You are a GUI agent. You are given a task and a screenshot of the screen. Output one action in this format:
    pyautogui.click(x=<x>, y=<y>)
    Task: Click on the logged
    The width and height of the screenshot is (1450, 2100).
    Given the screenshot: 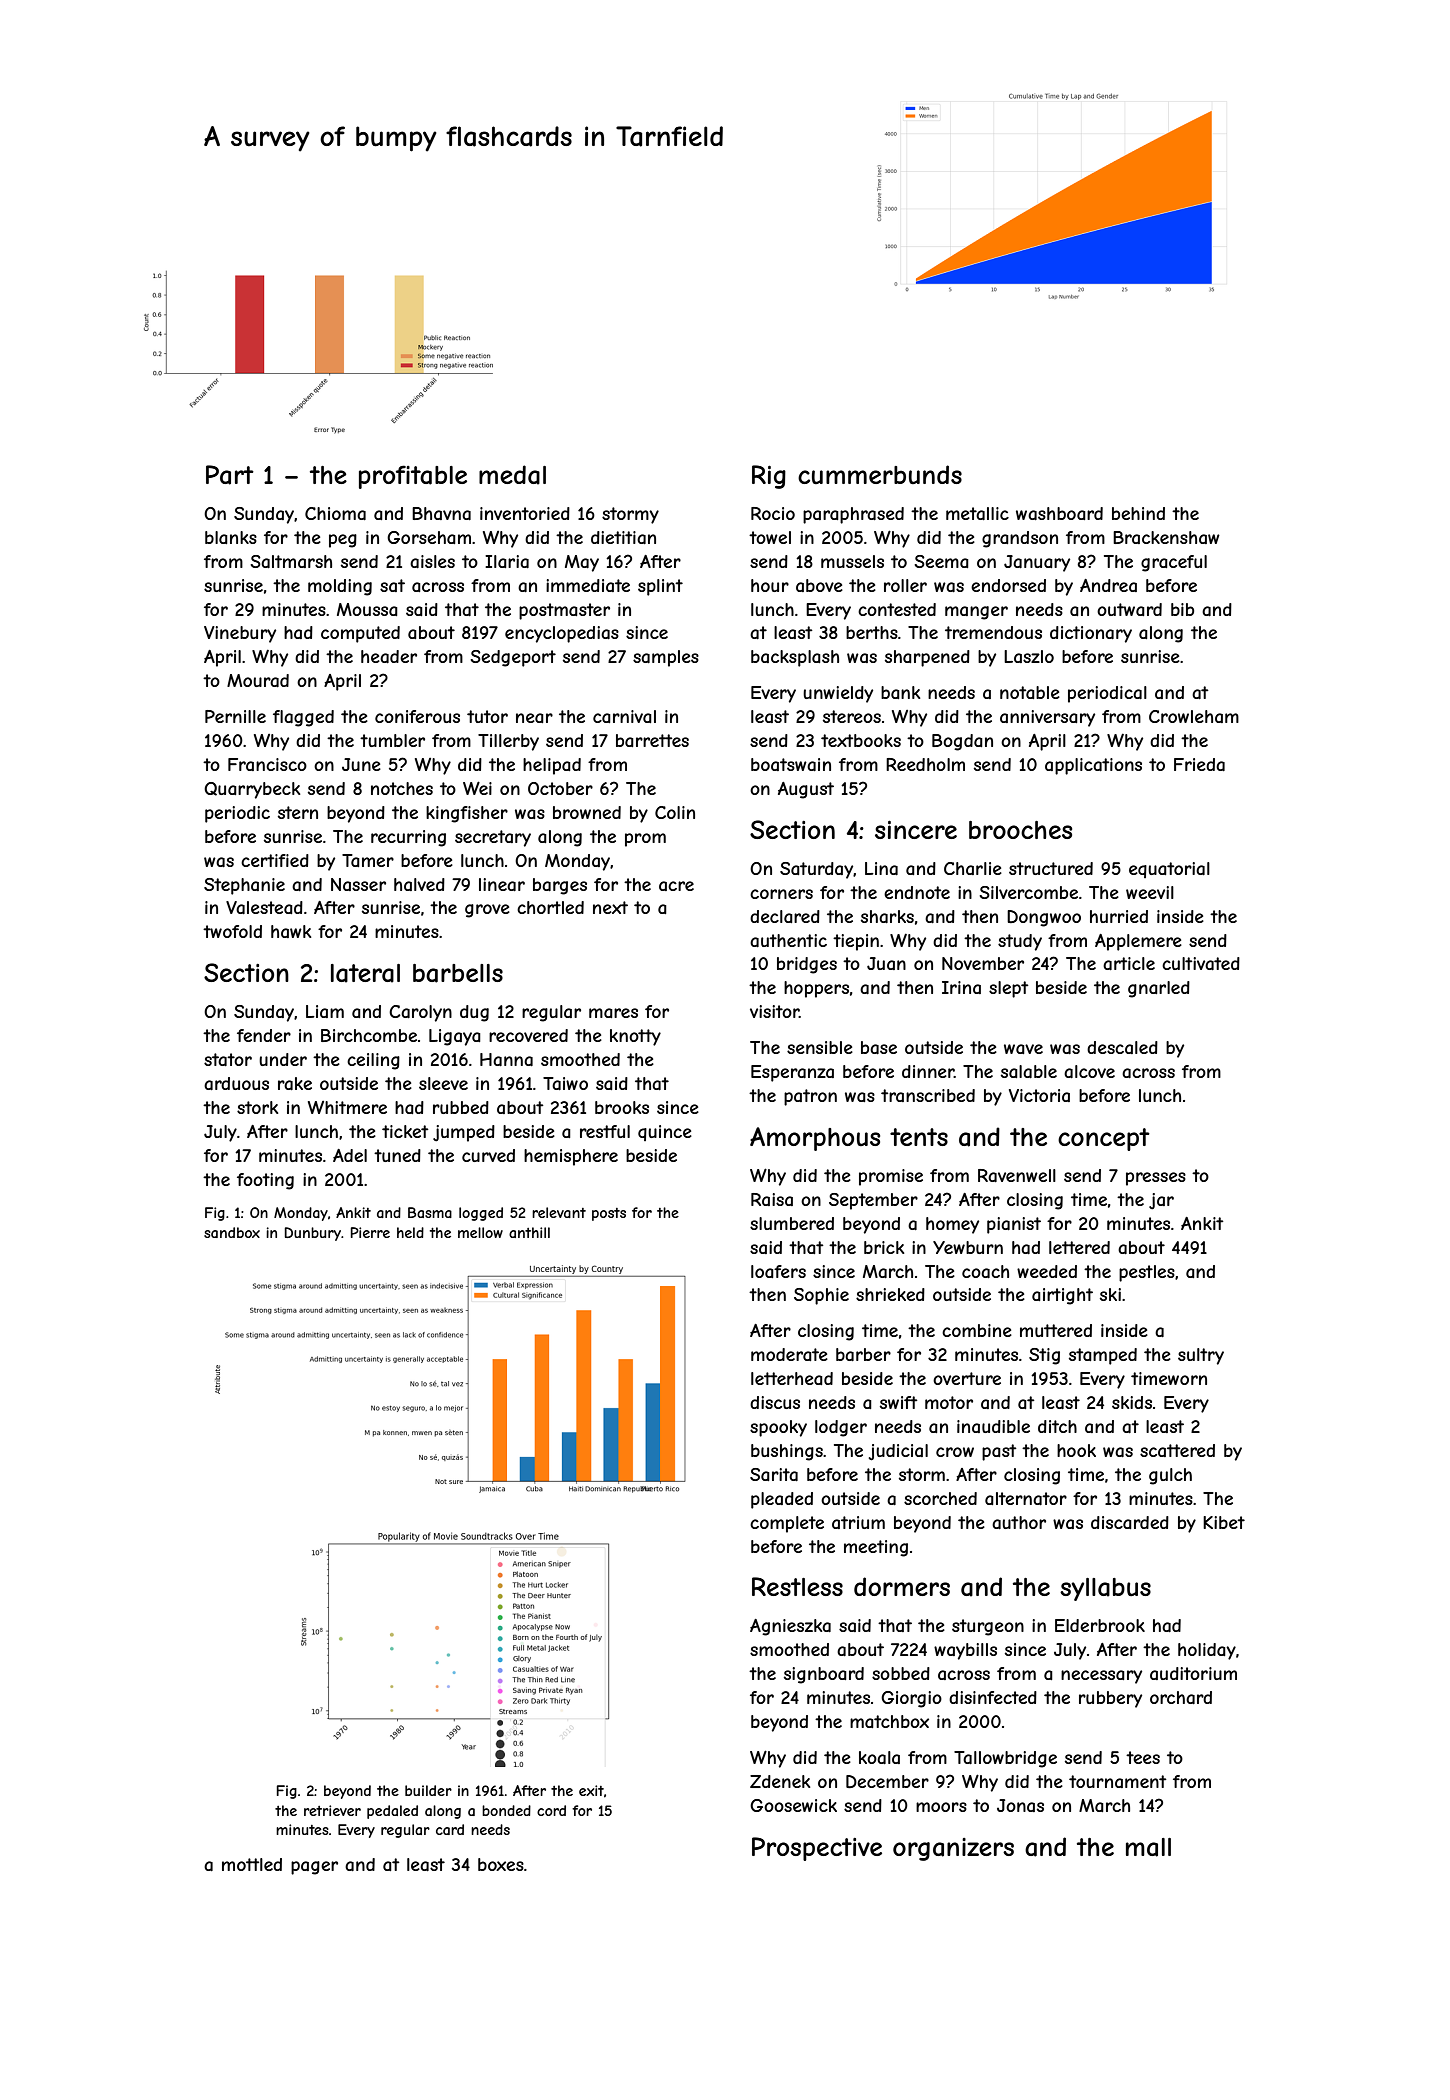 What is the action you would take?
    pyautogui.click(x=481, y=1214)
